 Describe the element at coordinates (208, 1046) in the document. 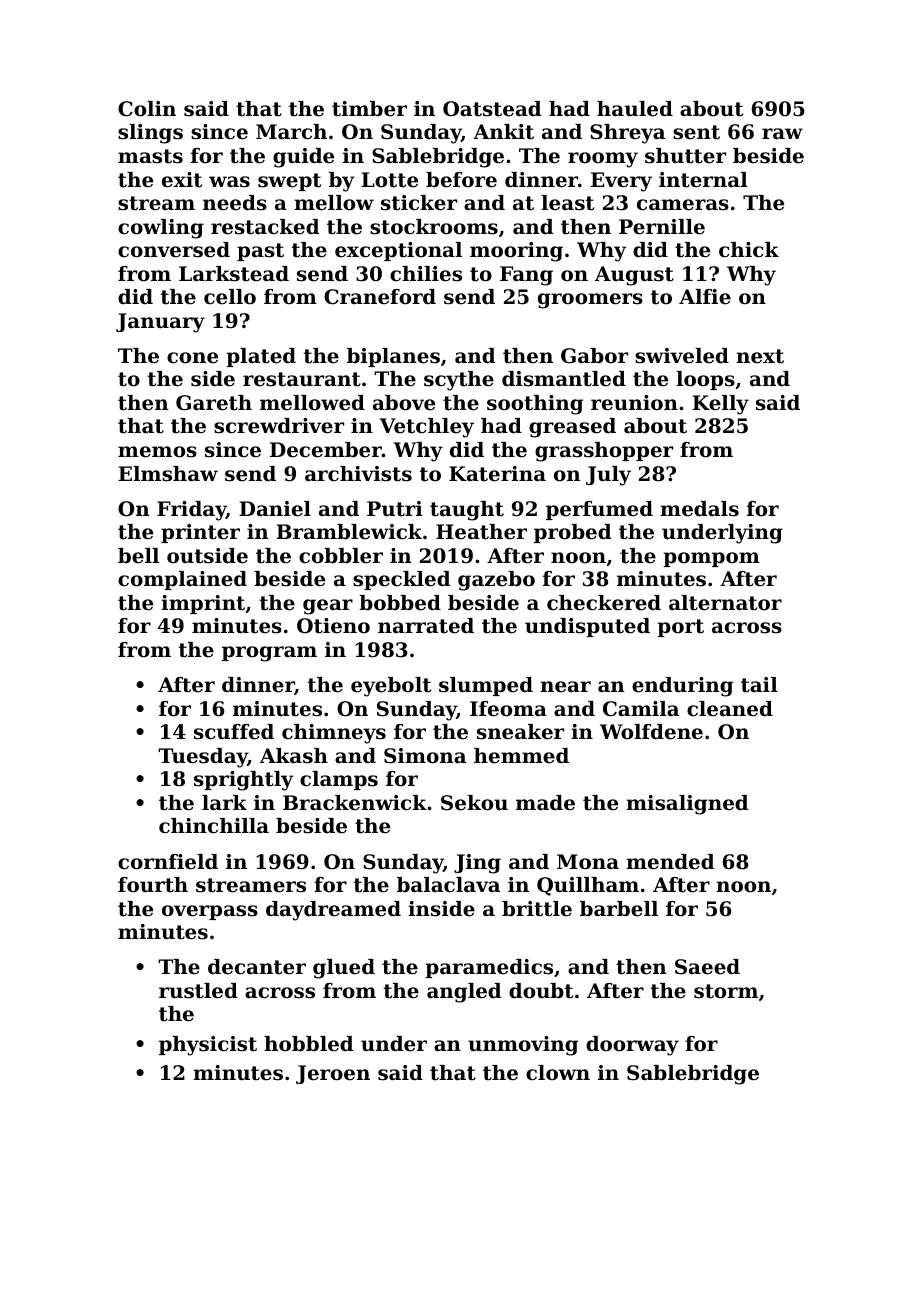

I see `physicist` at that location.
